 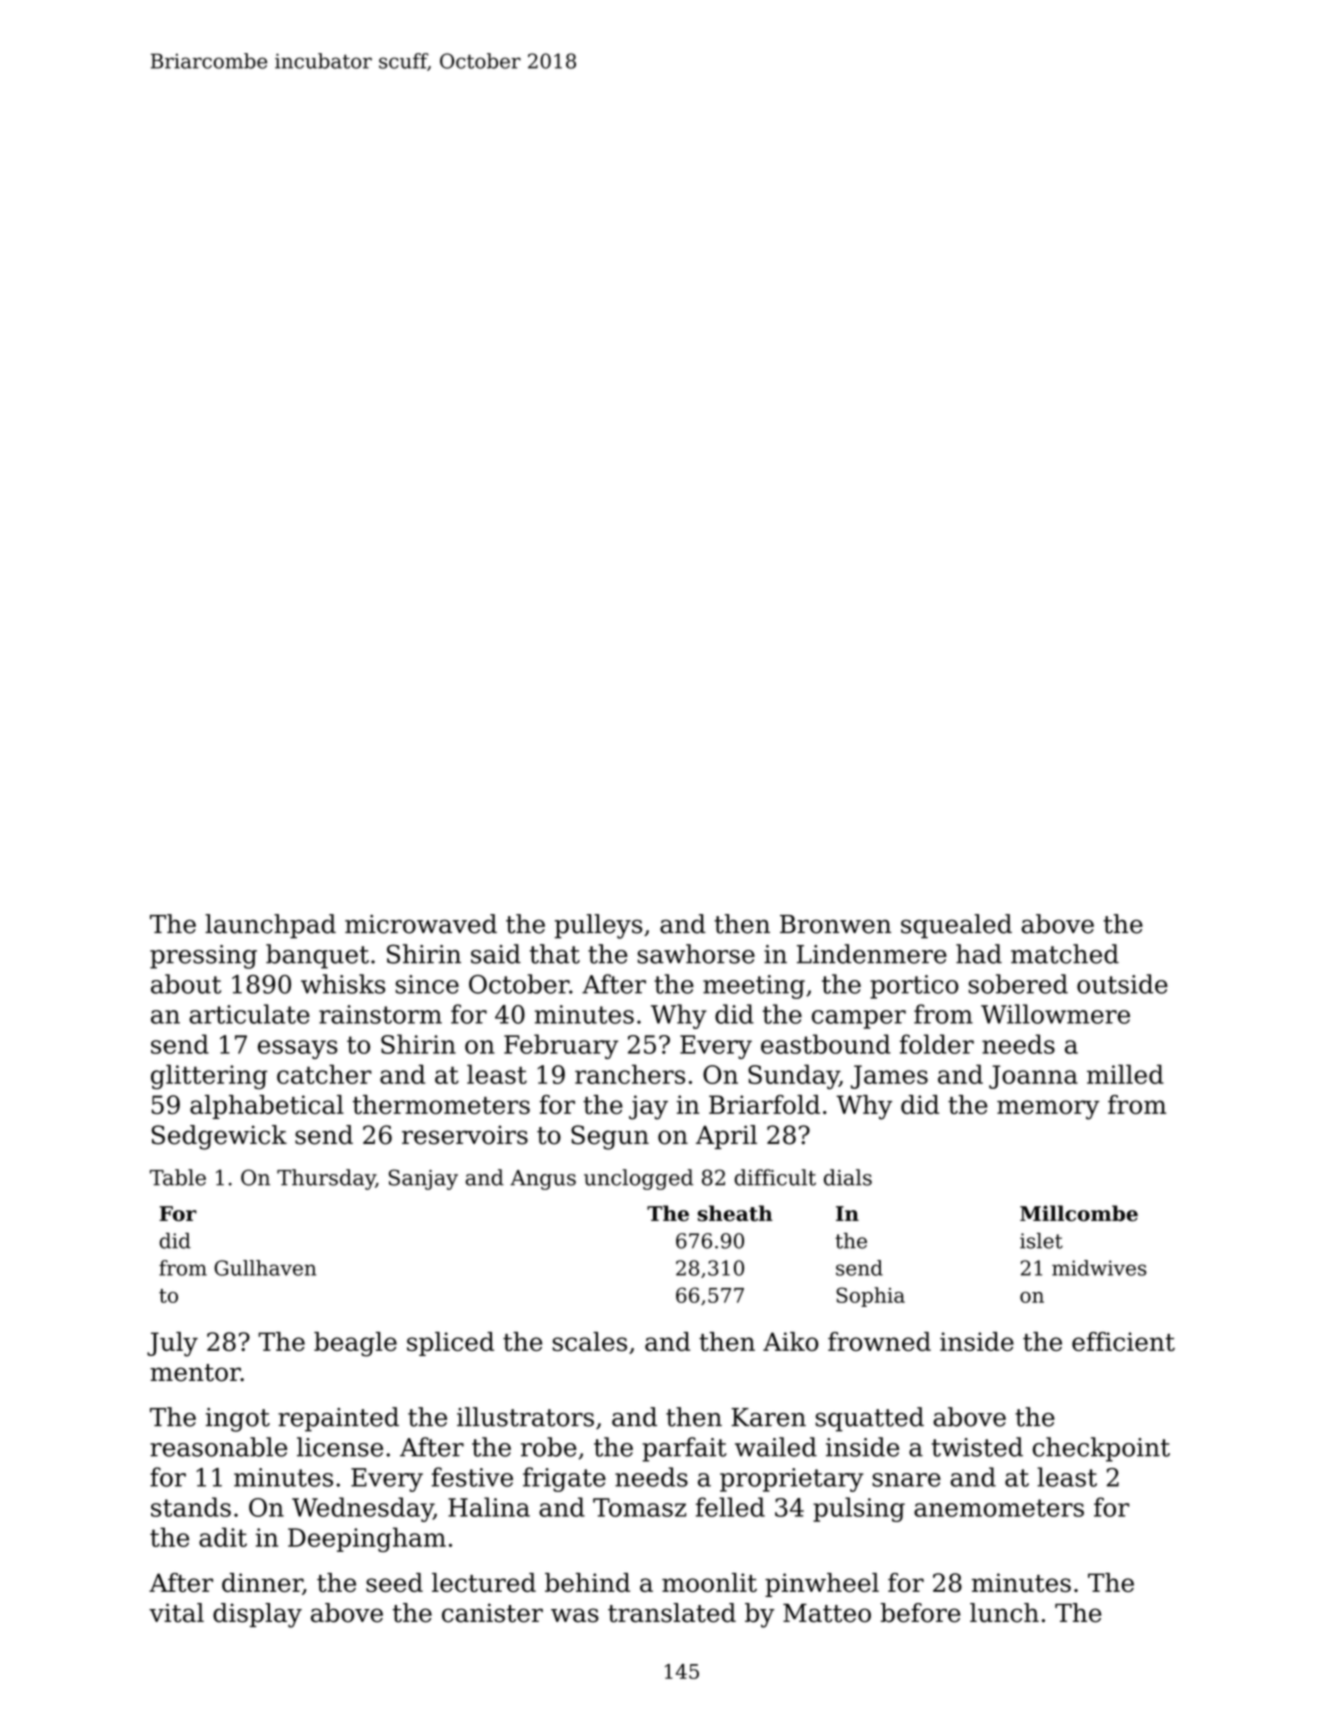 I want to click on Gullhaven, so click(x=265, y=1268).
